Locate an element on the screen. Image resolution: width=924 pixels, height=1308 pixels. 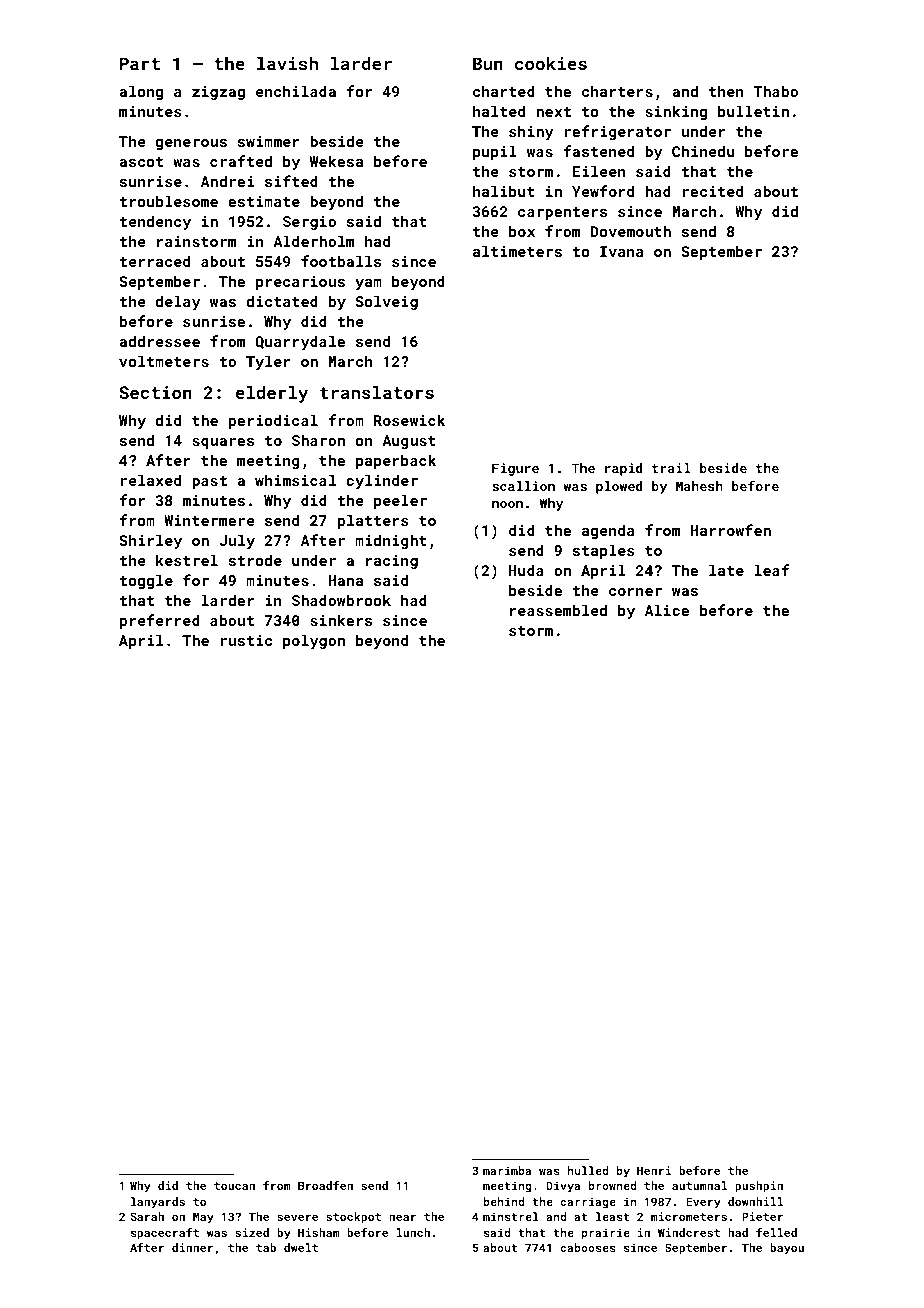
dinner is located at coordinates (192, 1247).
